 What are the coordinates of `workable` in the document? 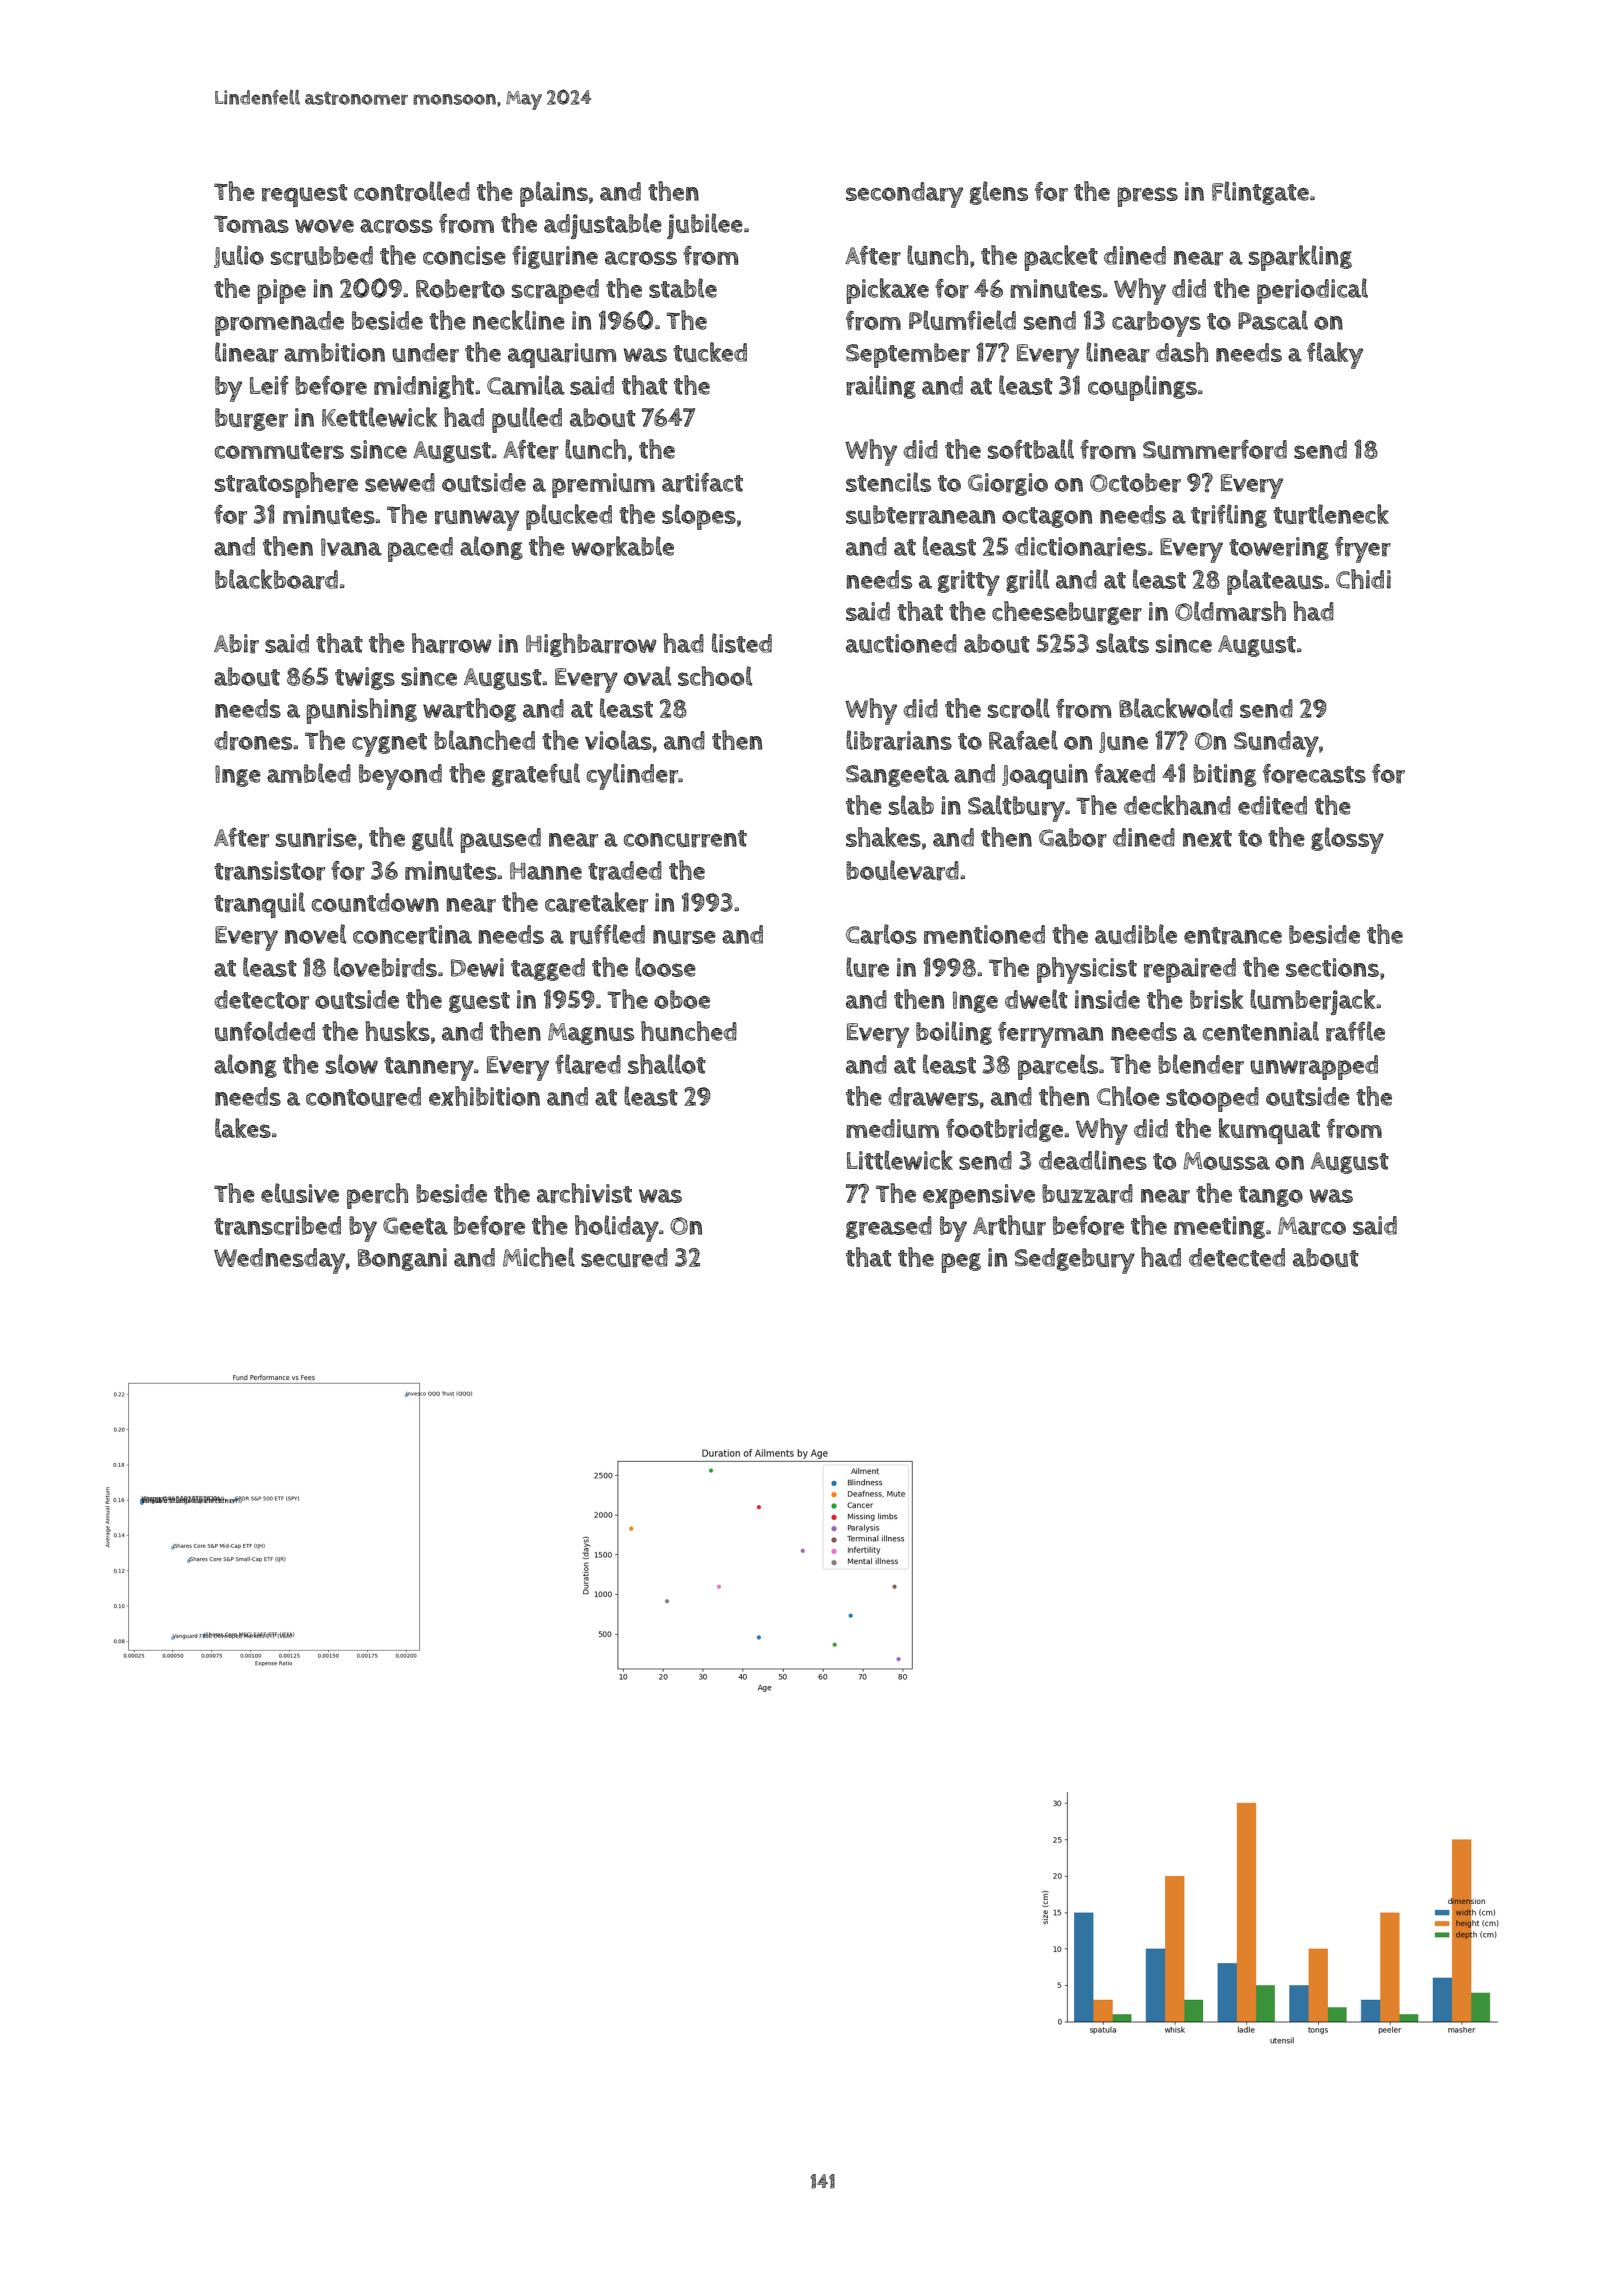 It's located at (623, 546).
